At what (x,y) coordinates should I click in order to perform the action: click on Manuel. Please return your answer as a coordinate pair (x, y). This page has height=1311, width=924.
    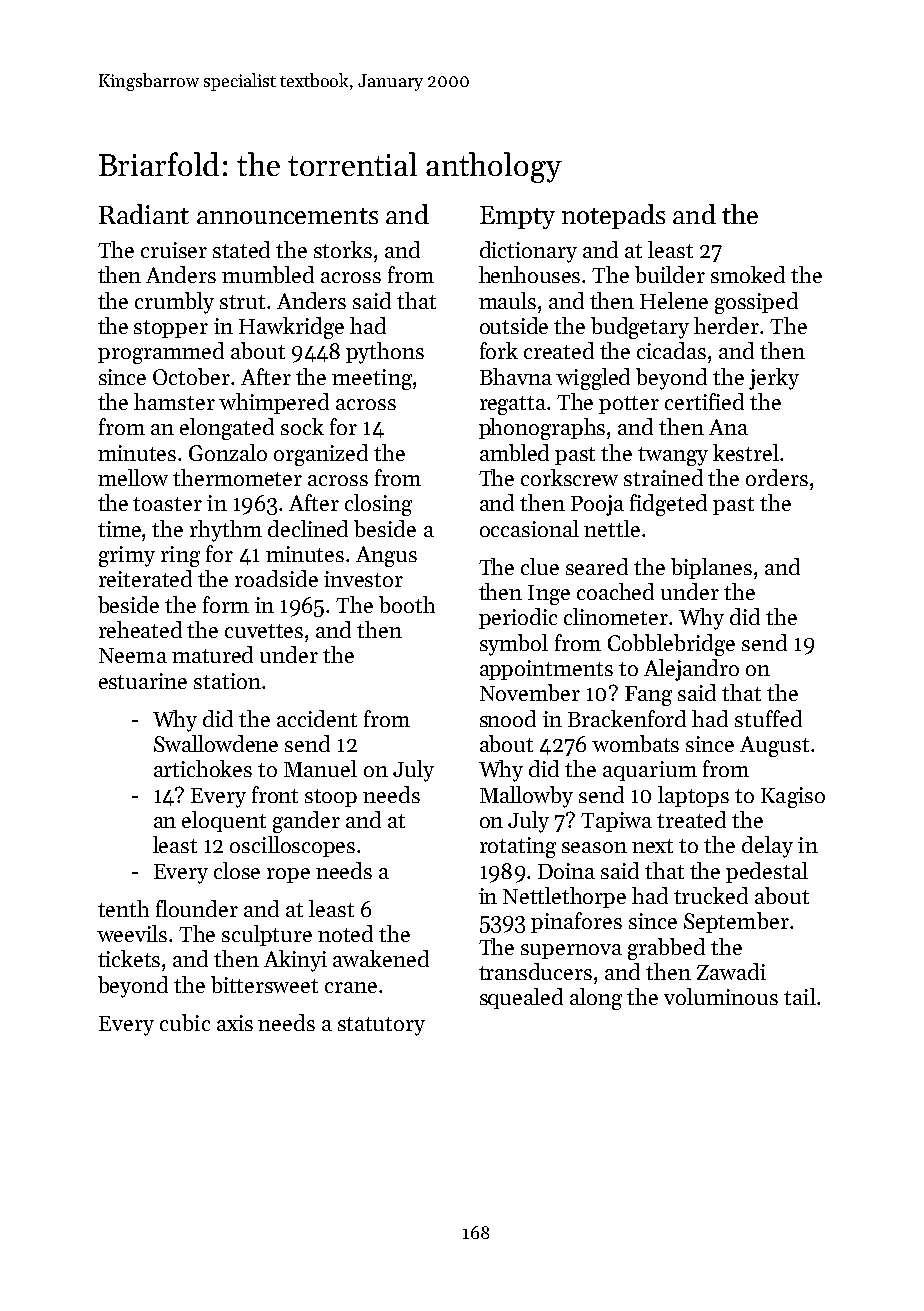
    Looking at the image, I should click on (320, 768).
